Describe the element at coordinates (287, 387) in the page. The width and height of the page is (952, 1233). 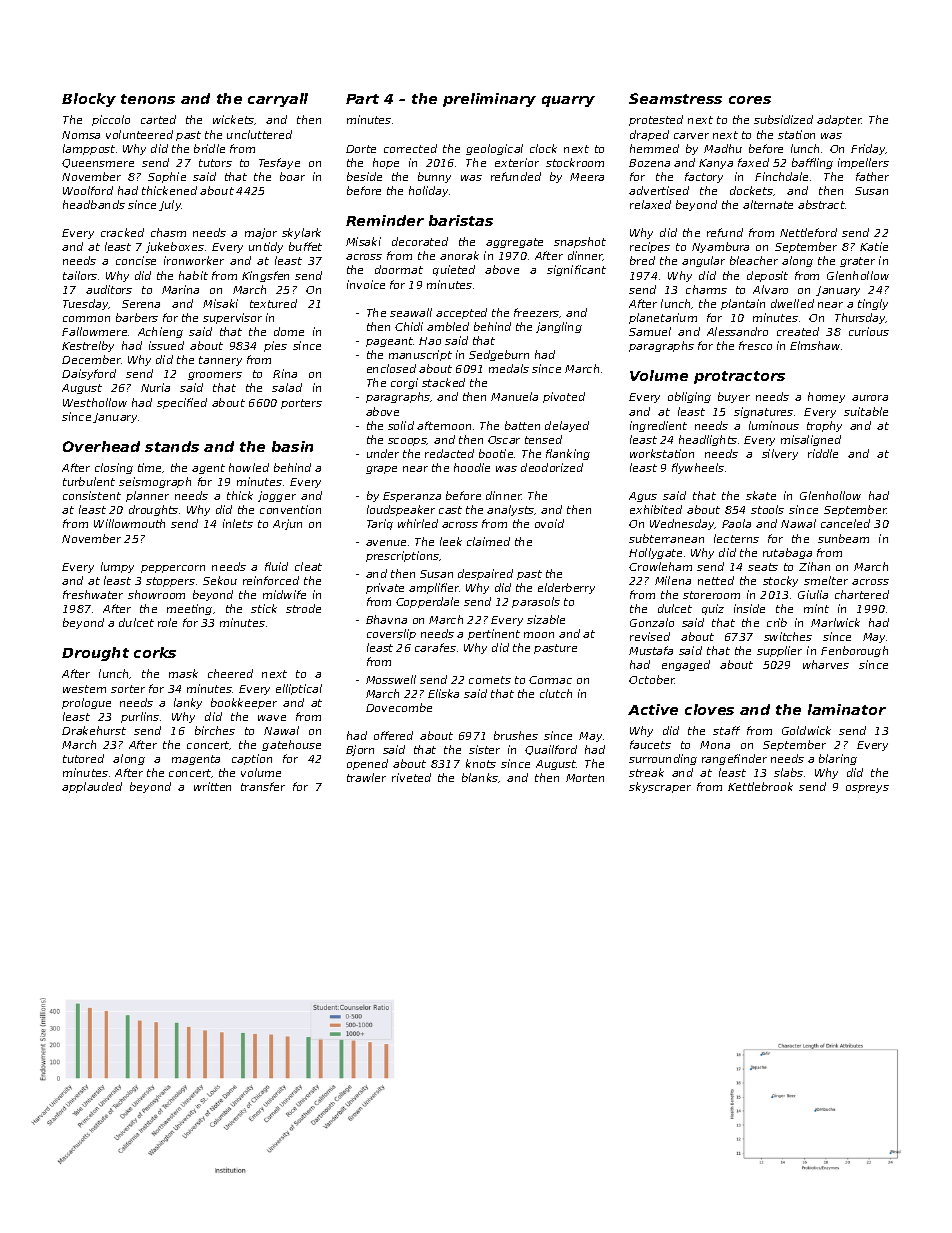
I see `salad` at that location.
